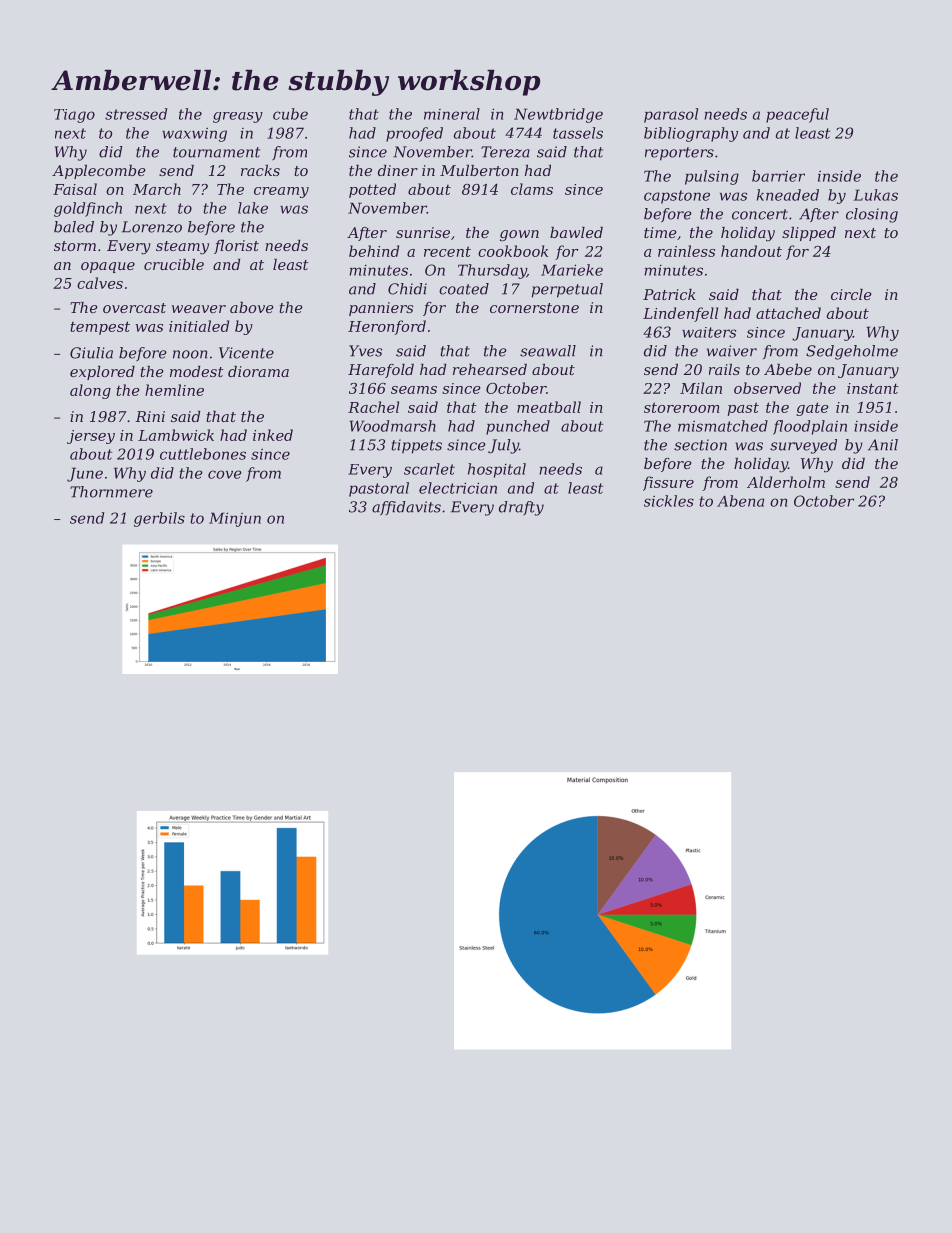 The width and height of the image is (952, 1233). What do you see at coordinates (679, 154) in the image?
I see `reporters` at bounding box center [679, 154].
